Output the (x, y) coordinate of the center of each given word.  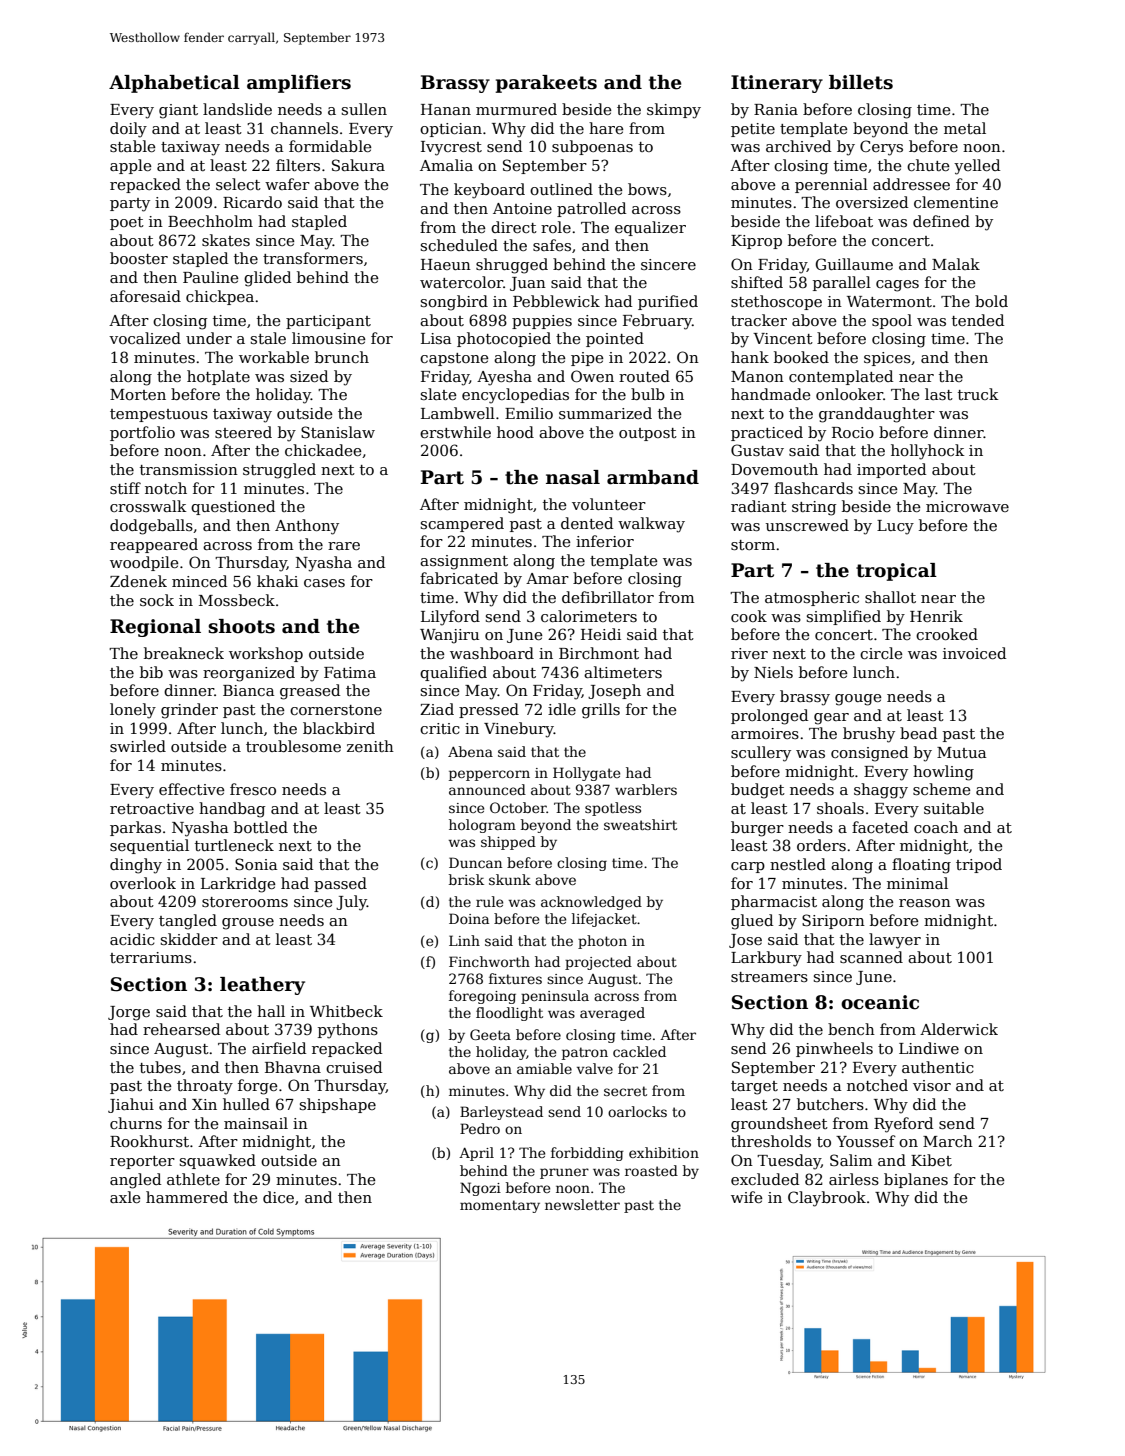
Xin (204, 1104)
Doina (469, 918)
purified (668, 302)
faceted (880, 827)
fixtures (515, 978)
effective (192, 789)
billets (861, 82)
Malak (956, 264)
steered (243, 432)
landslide (237, 109)
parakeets (546, 84)
